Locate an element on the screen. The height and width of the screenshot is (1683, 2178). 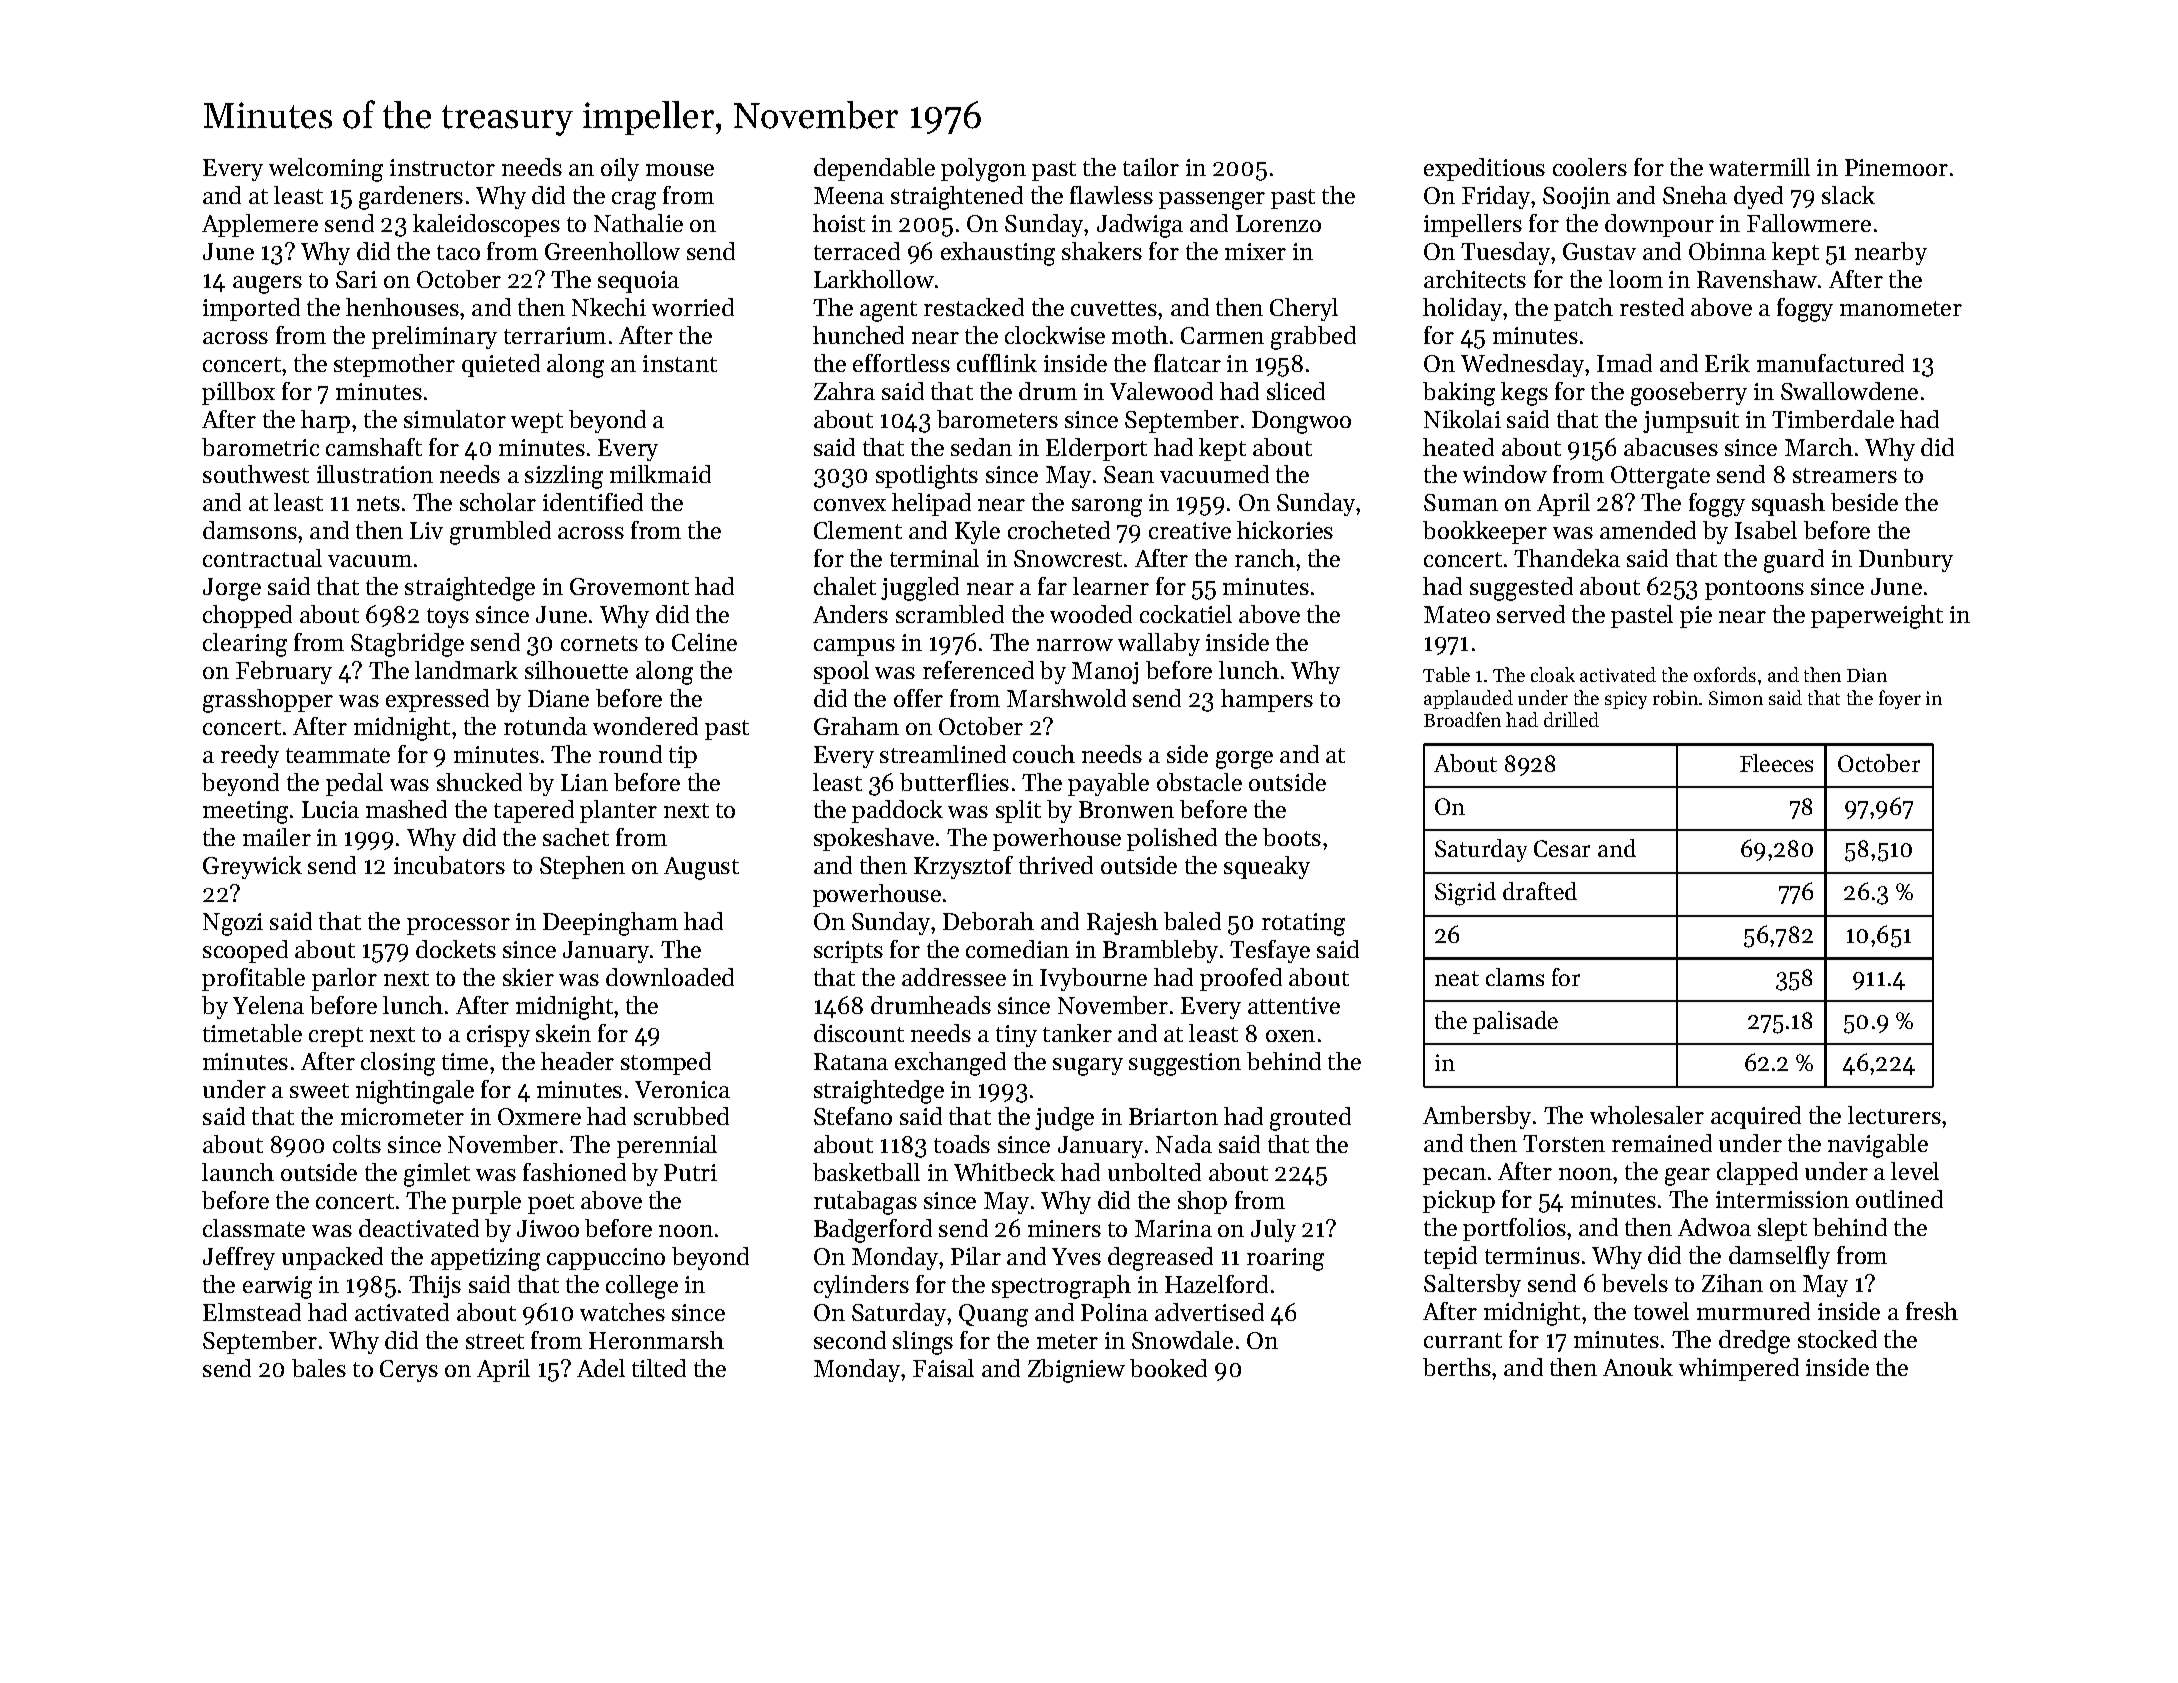
sequoia is located at coordinates (638, 282).
